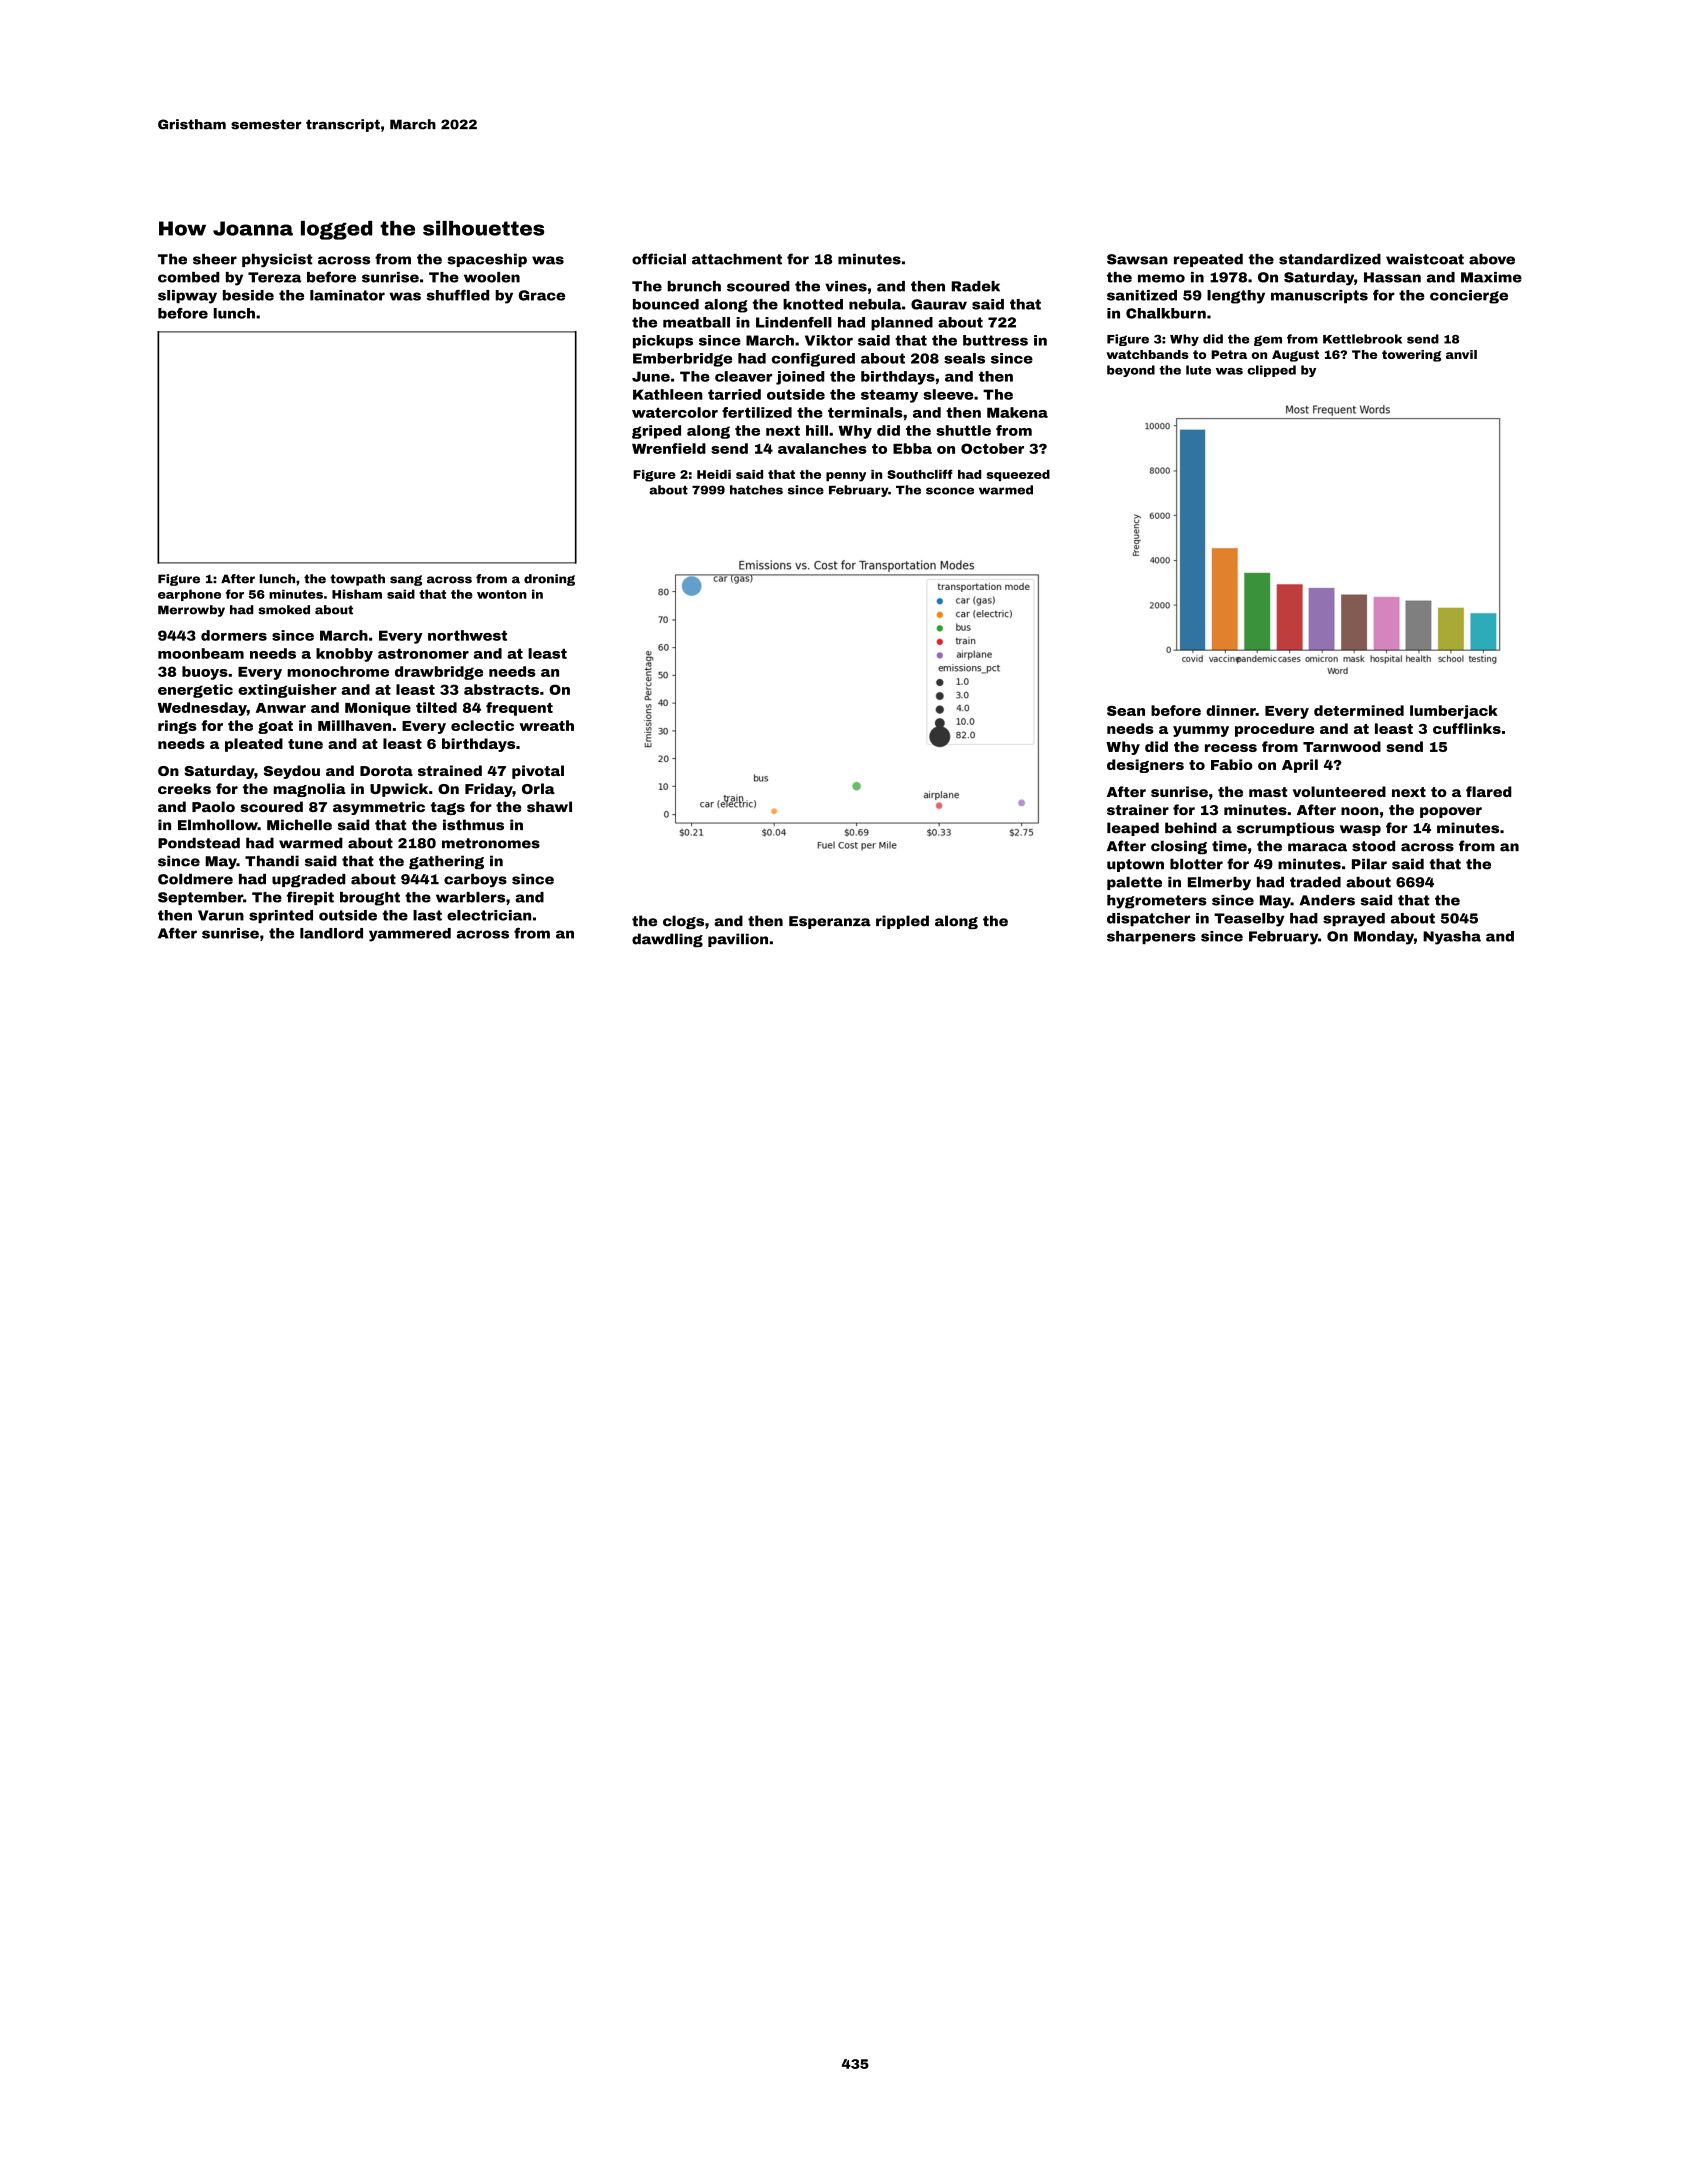  I want to click on Sawsan, so click(1137, 259).
